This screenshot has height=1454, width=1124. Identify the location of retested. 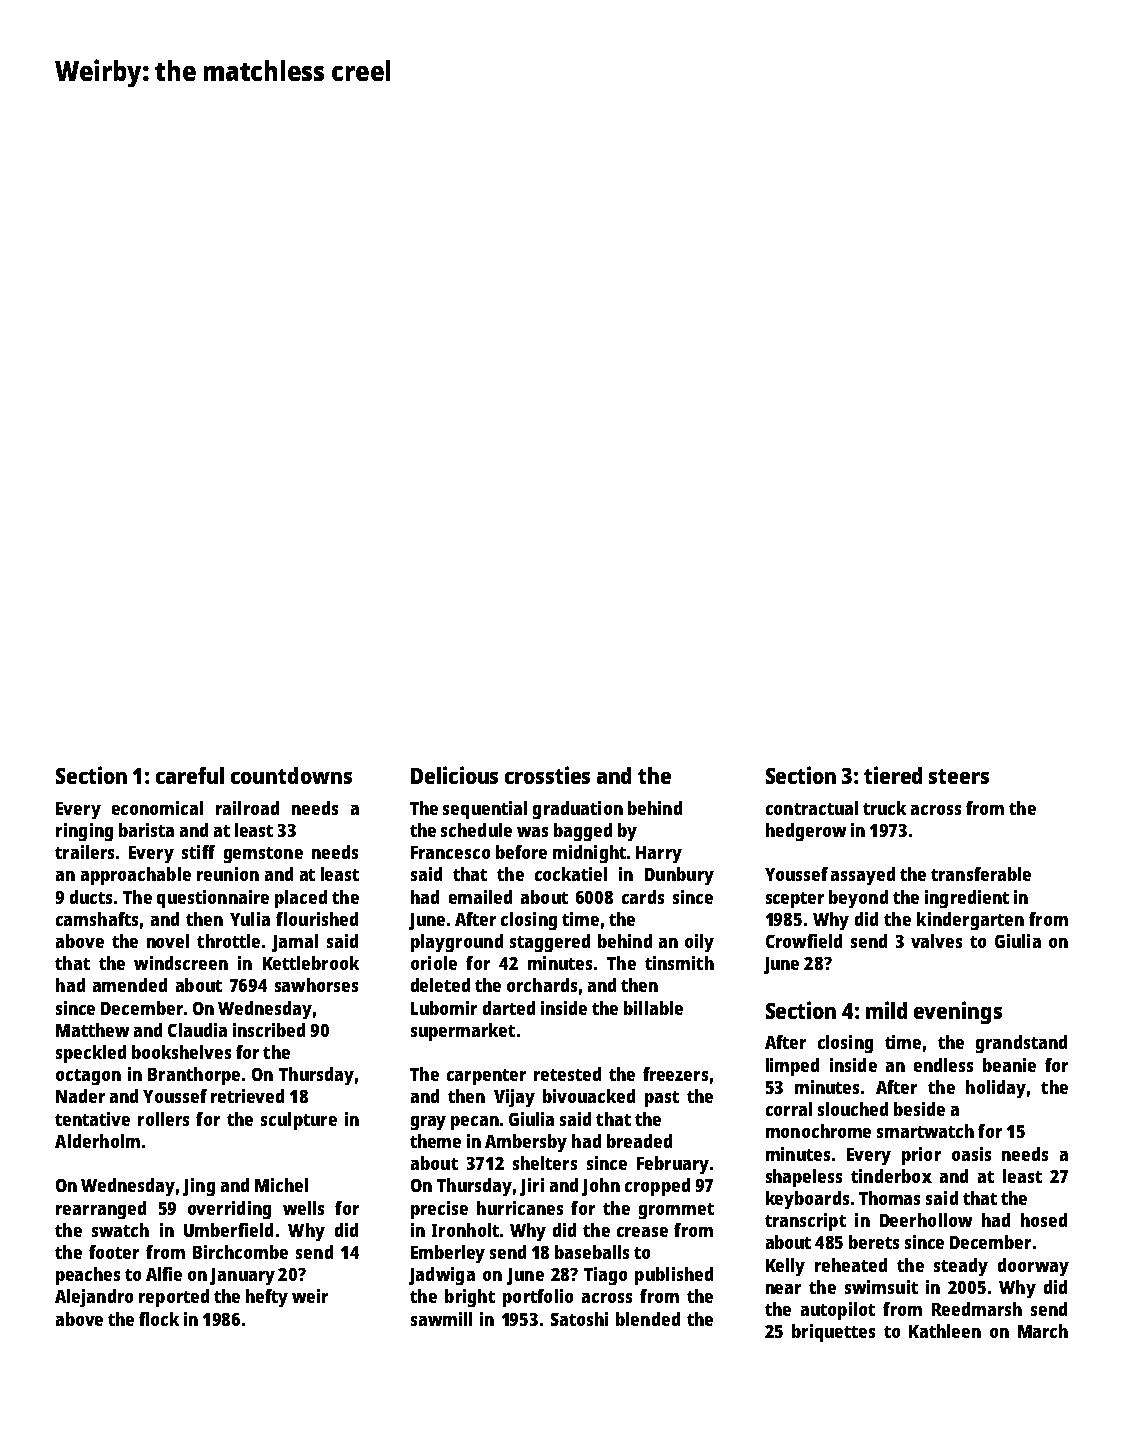
(567, 1074).
